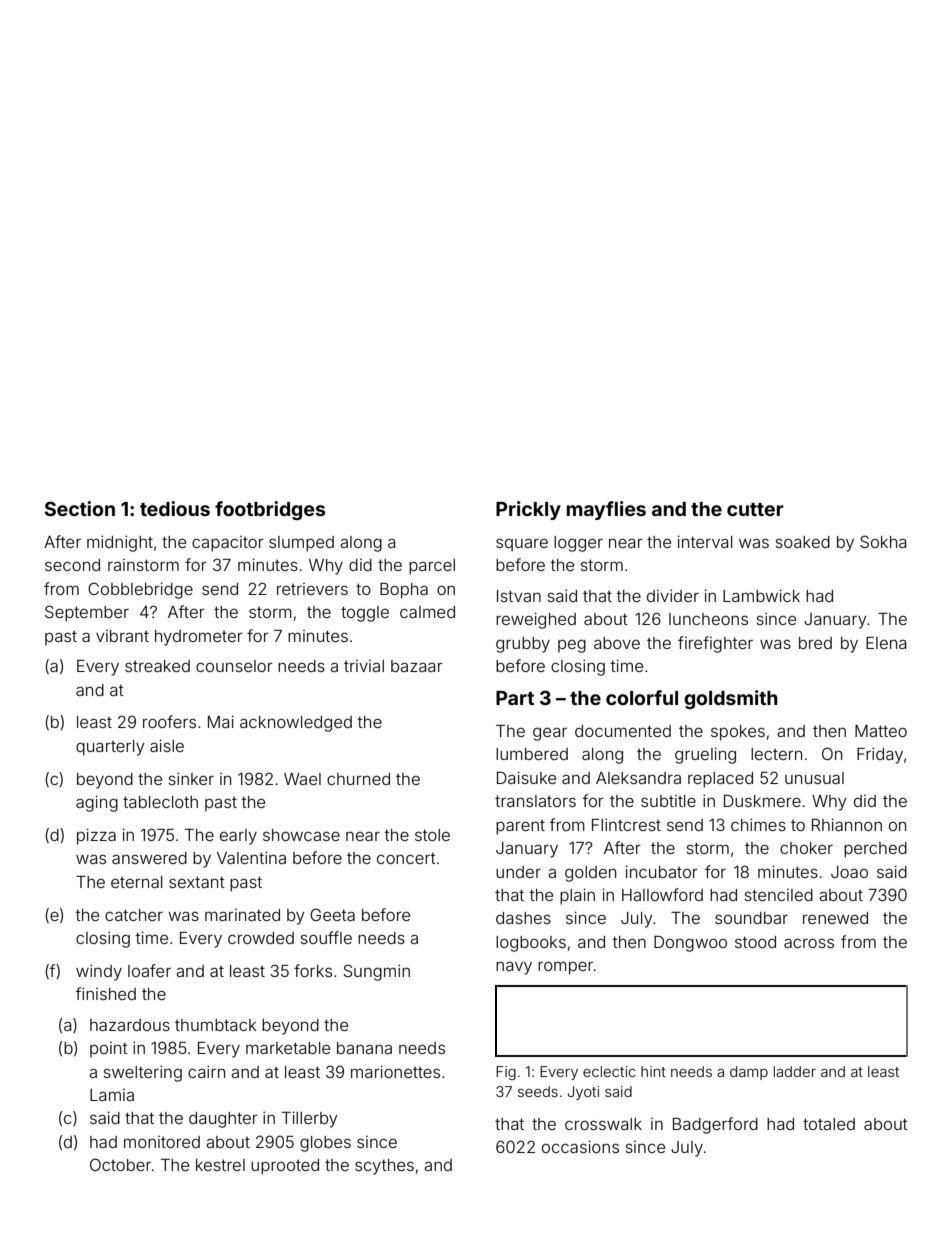 The width and height of the document is (952, 1233). I want to click on midnight, so click(120, 543).
